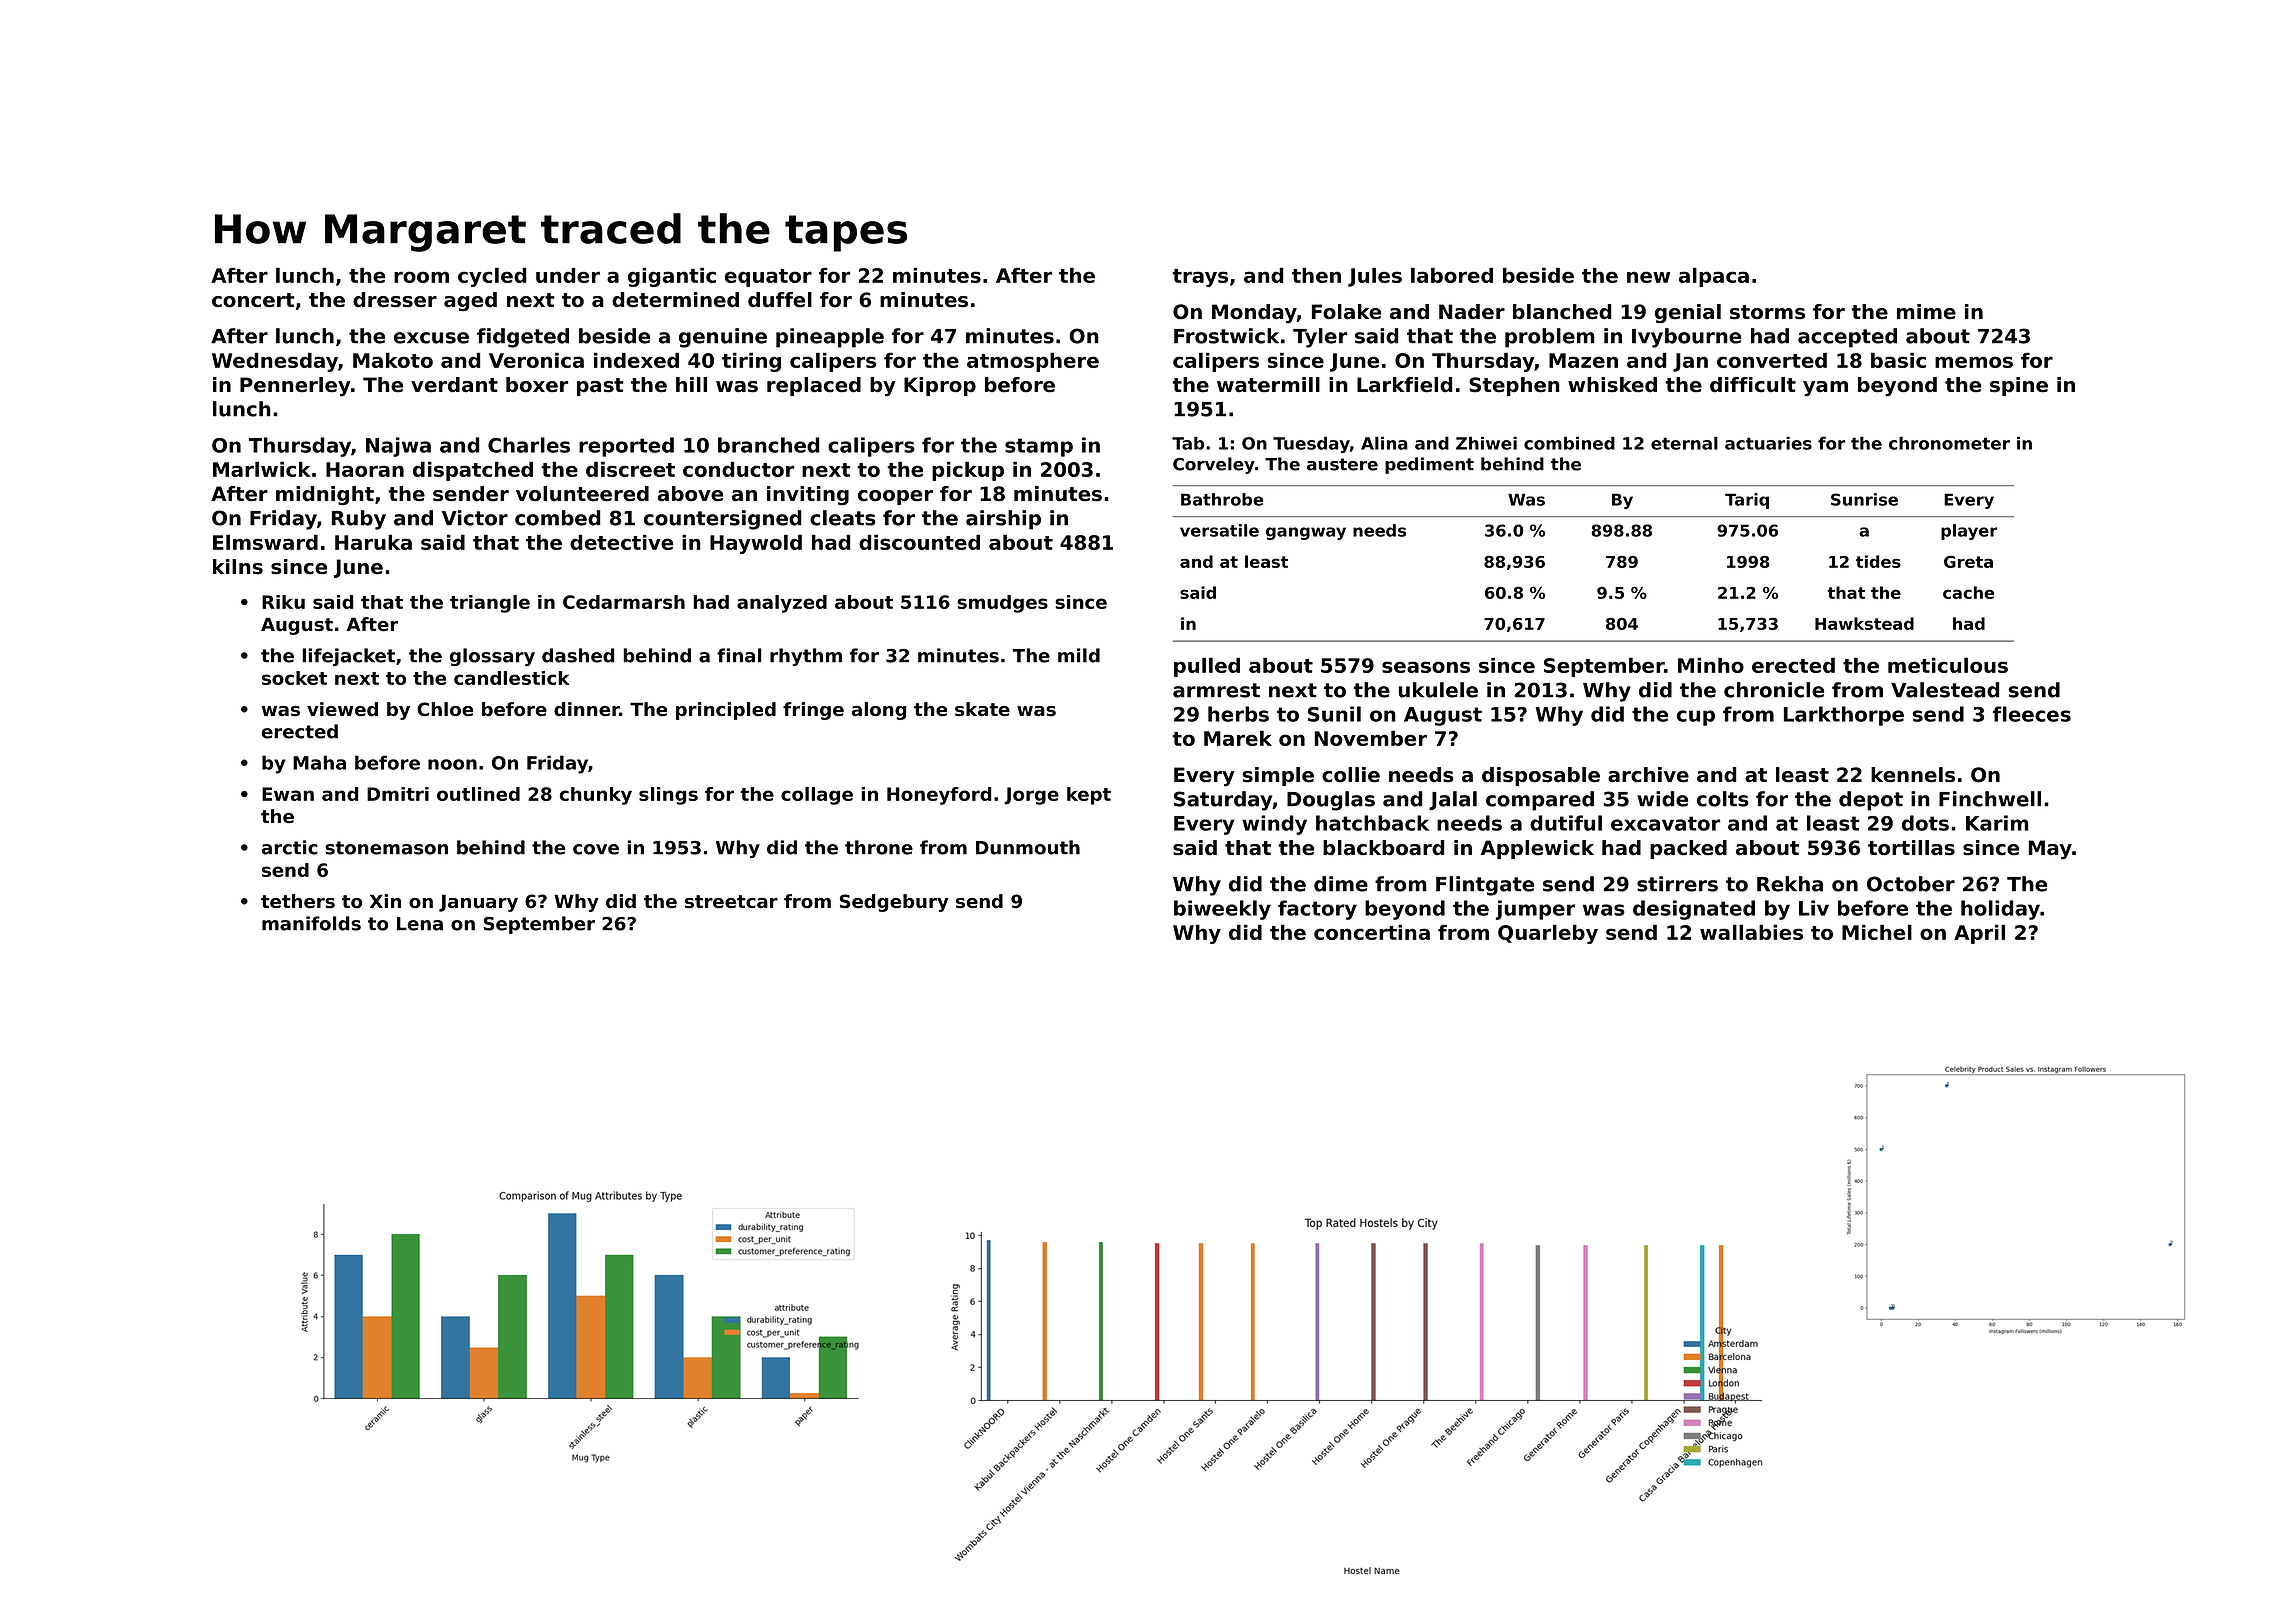 This document has width=2292, height=1620. Describe the element at coordinates (1306, 533) in the document. I see `gangway` at that location.
